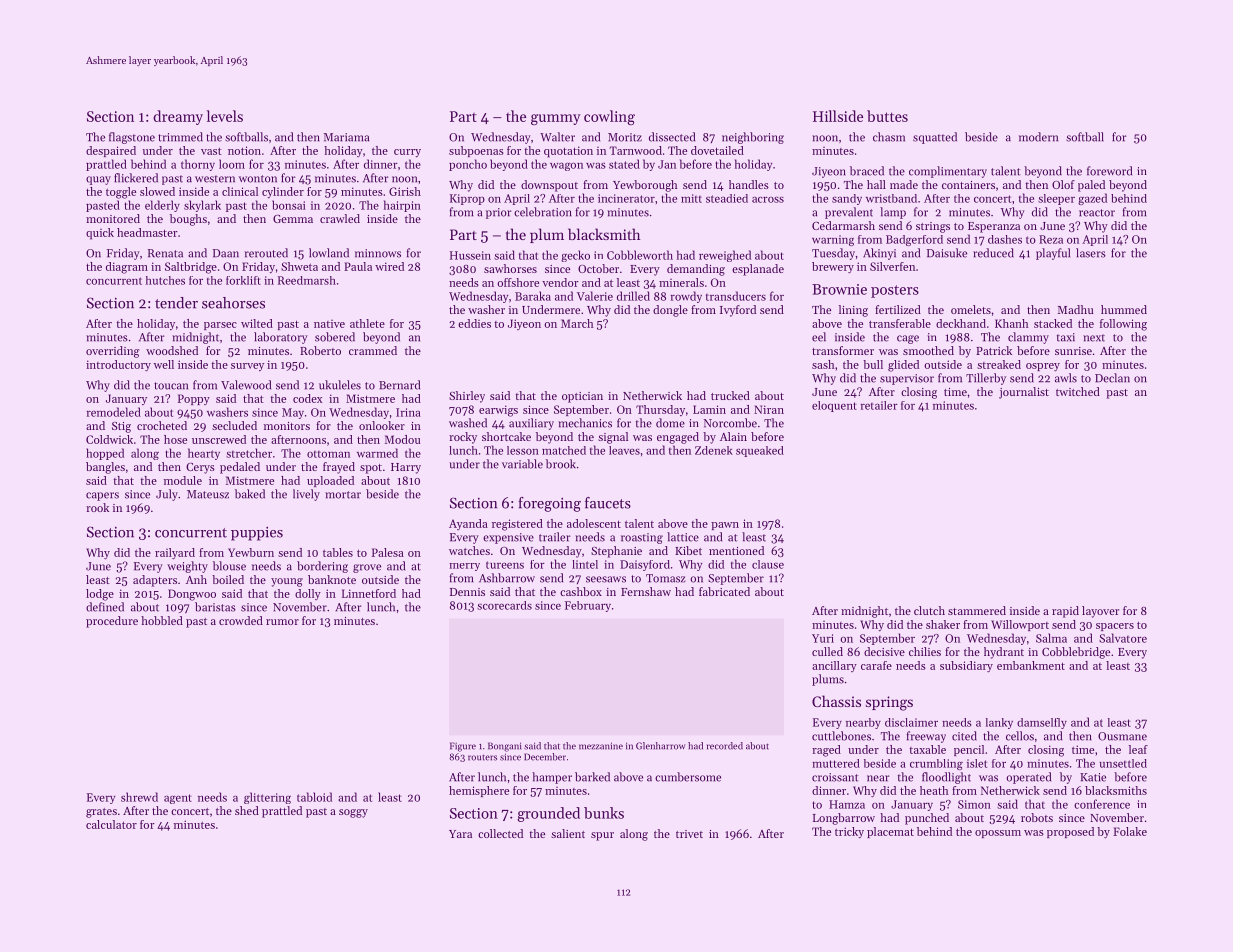  Describe the element at coordinates (127, 268) in the page. I see `diagram` at that location.
